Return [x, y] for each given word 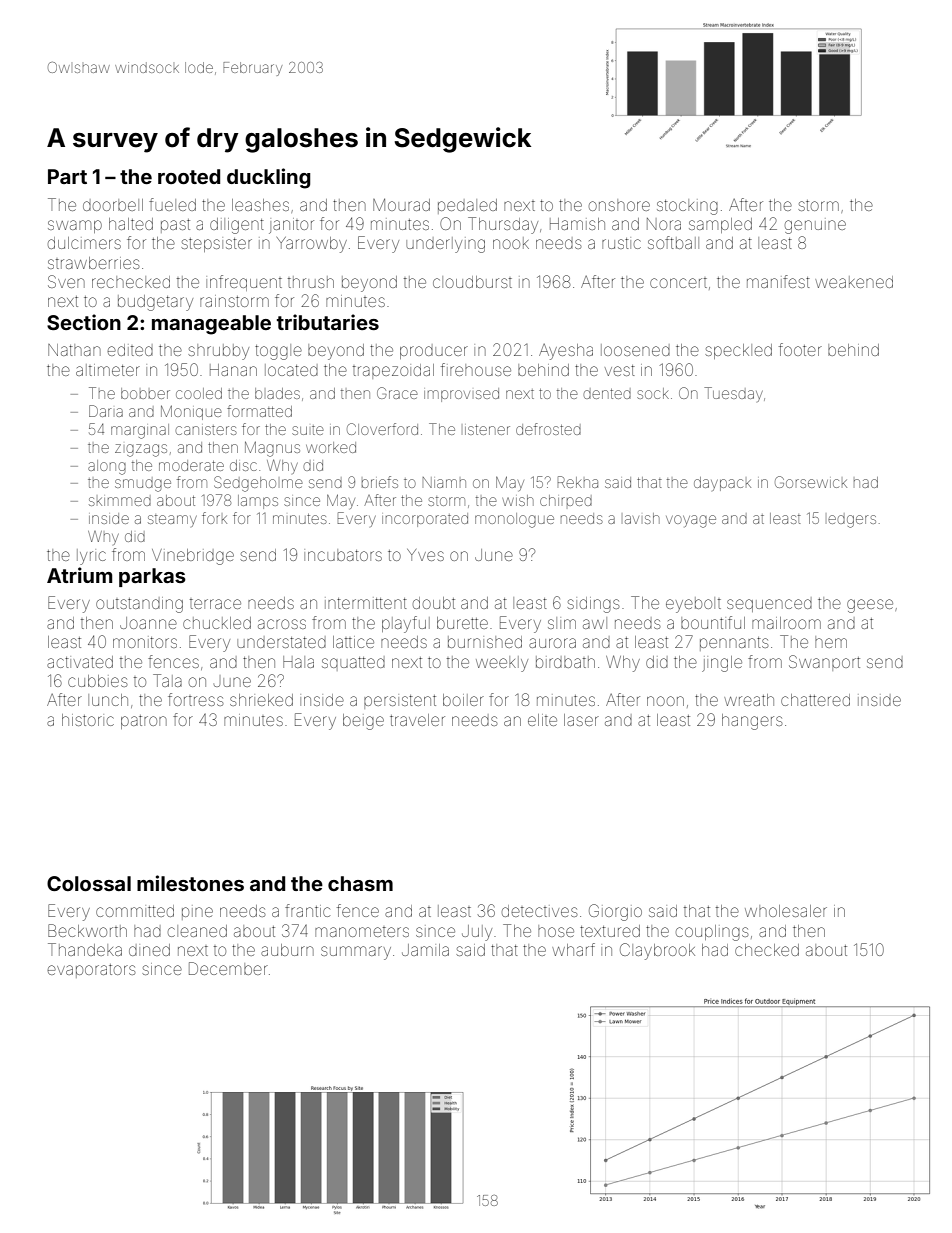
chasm [360, 883]
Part [67, 176]
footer [800, 349]
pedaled [467, 206]
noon [665, 701]
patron [144, 722]
